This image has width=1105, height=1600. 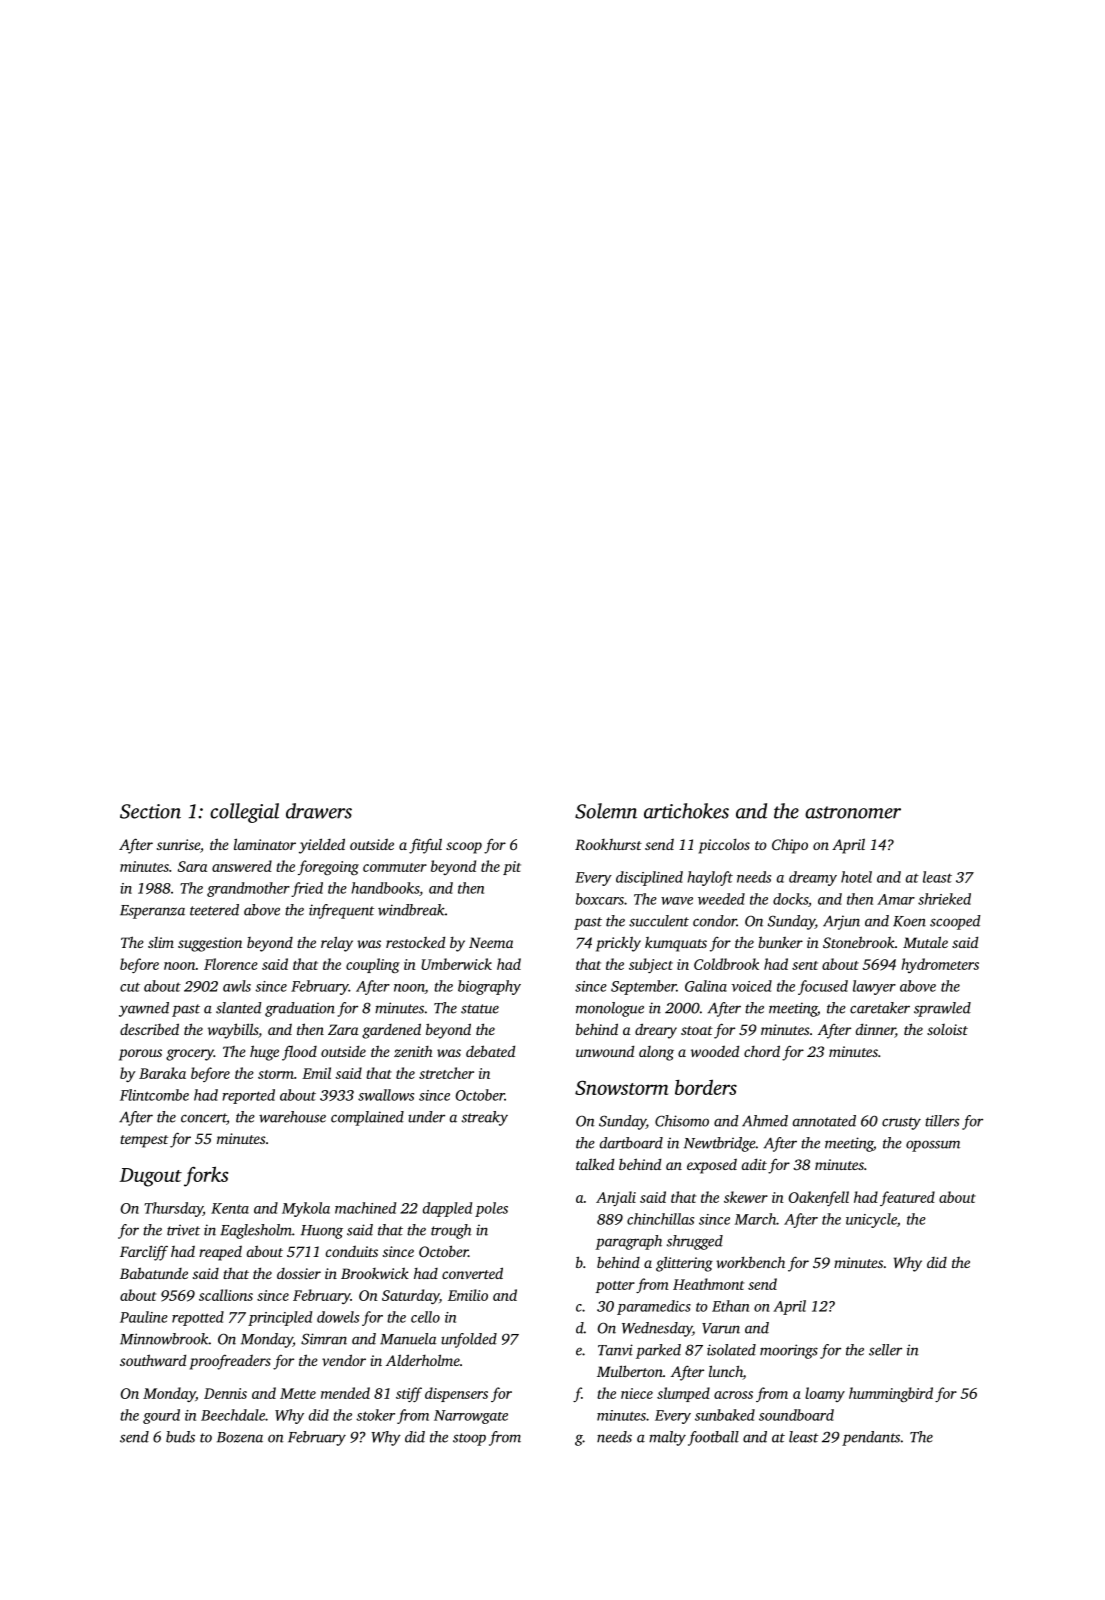 I want to click on potter, so click(x=615, y=1287).
